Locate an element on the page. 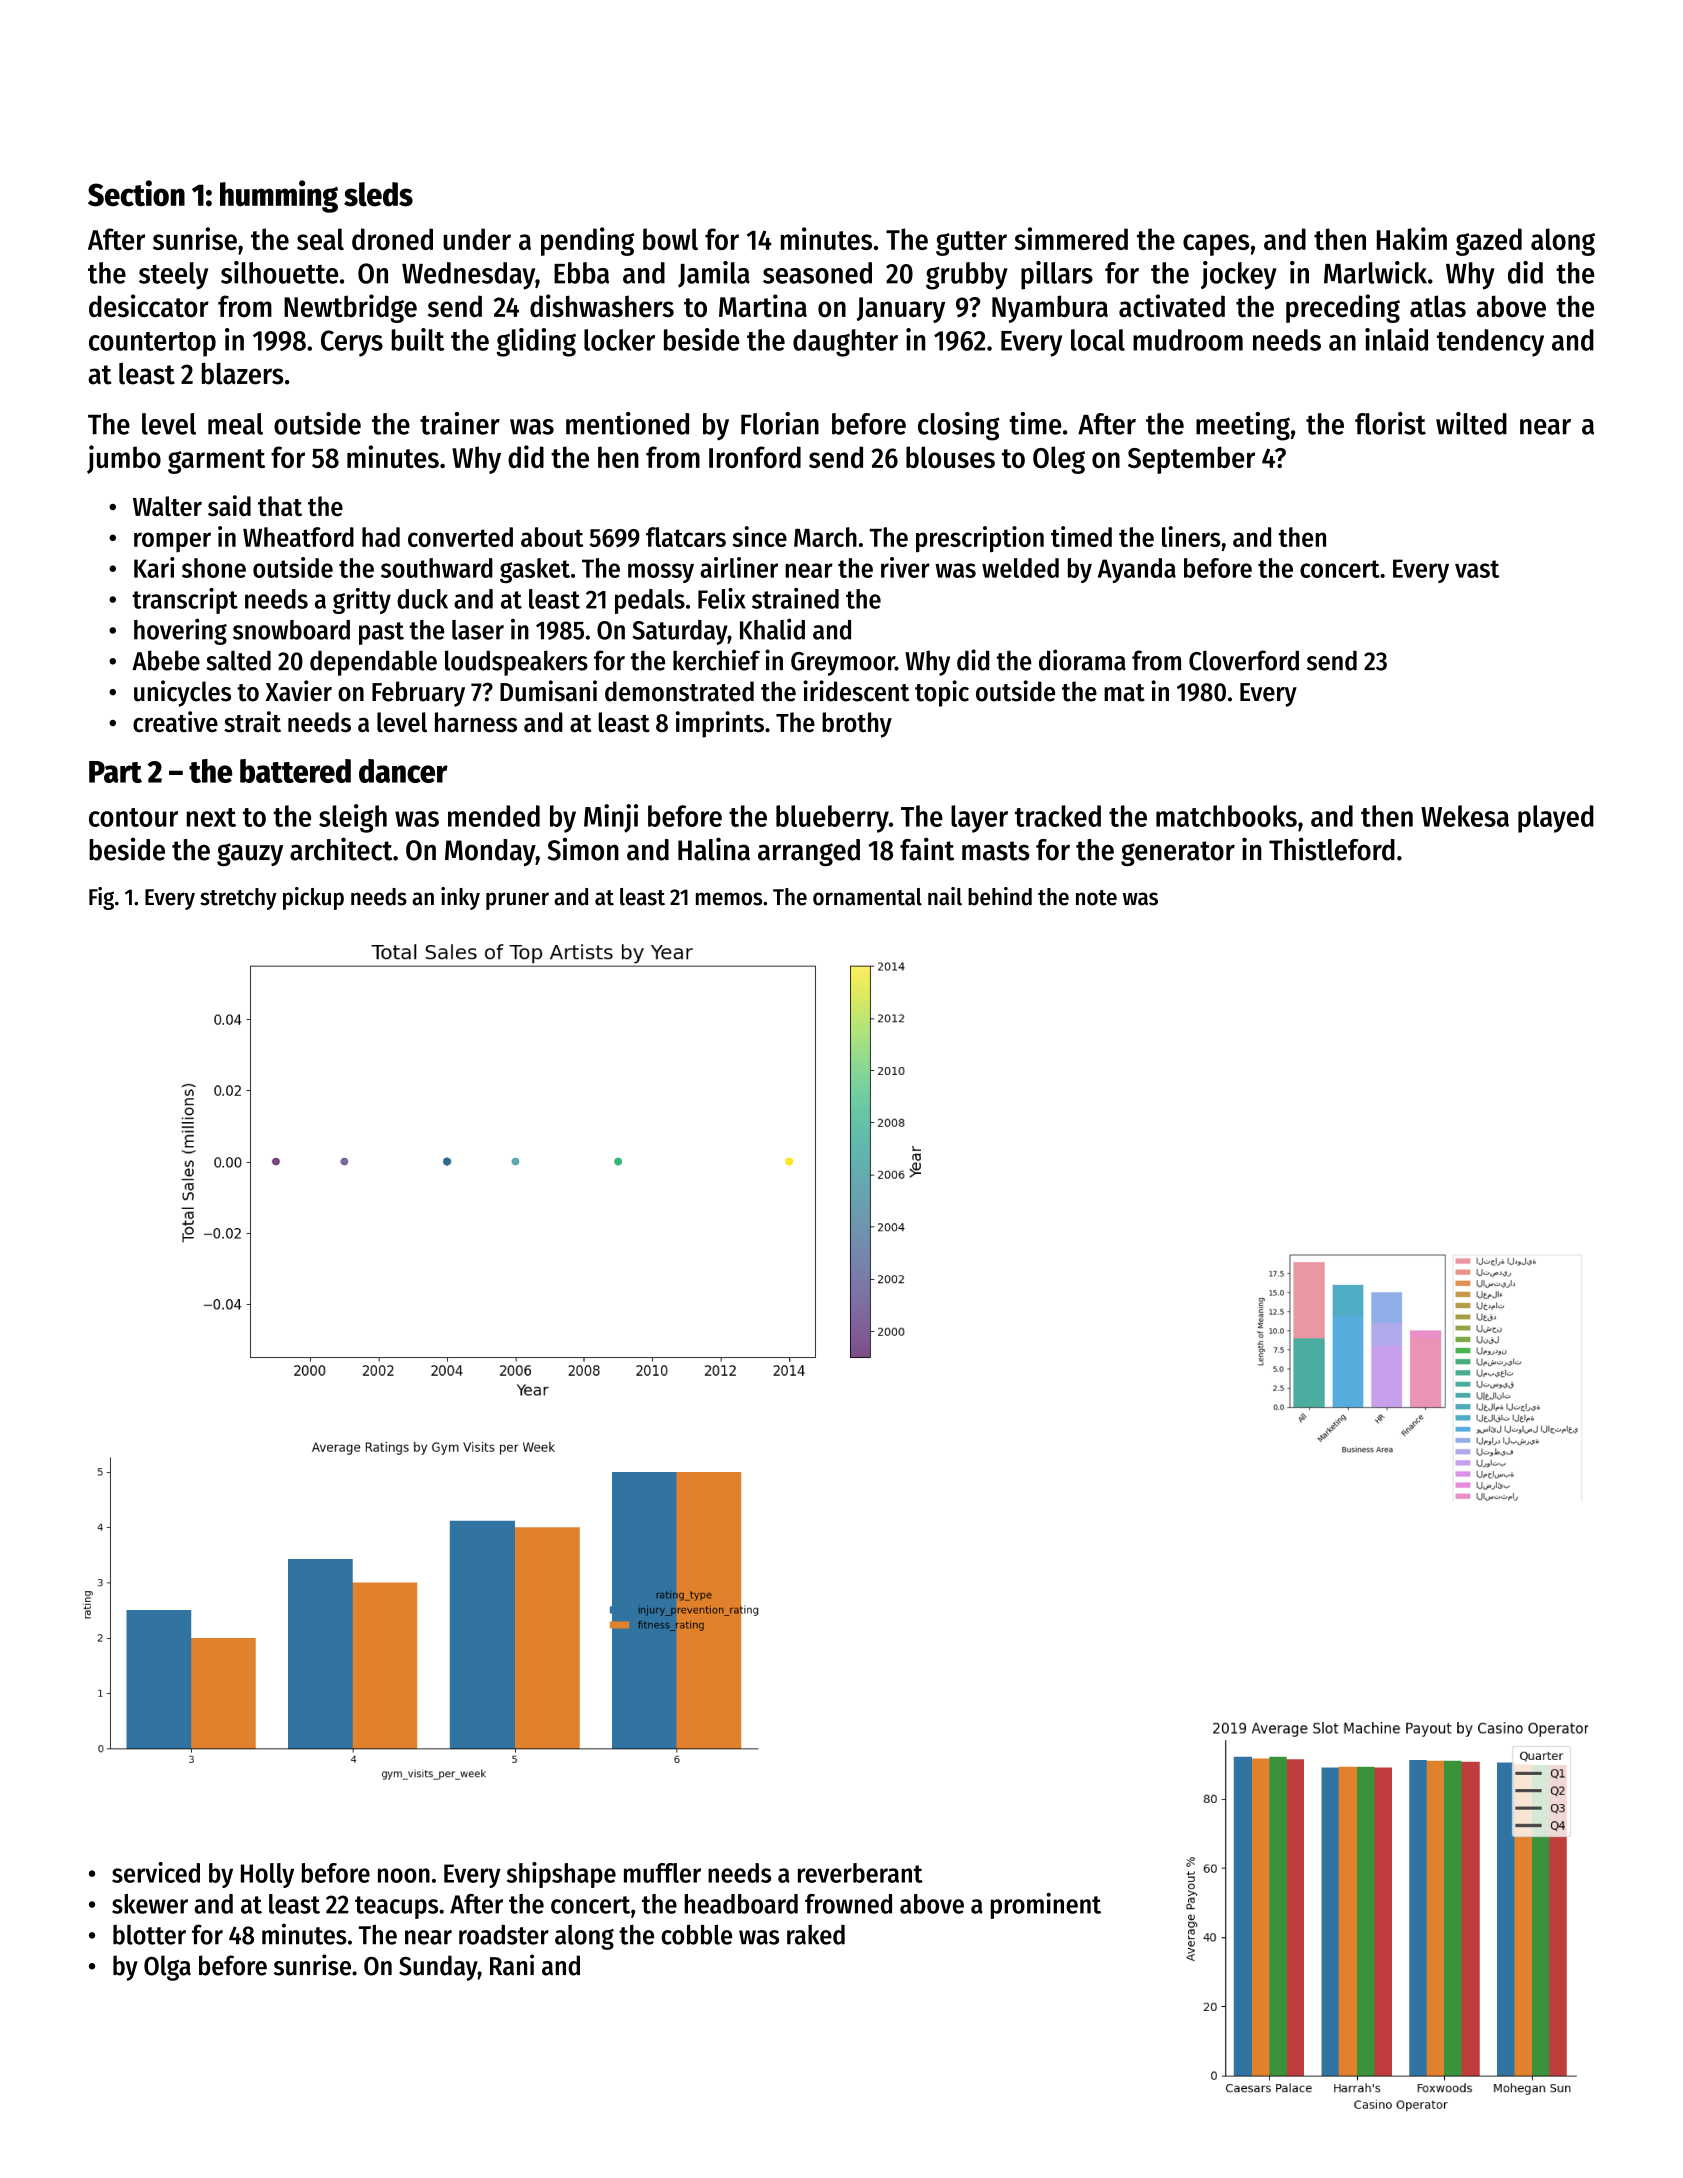 The width and height of the image is (1683, 2178). nail is located at coordinates (945, 896).
